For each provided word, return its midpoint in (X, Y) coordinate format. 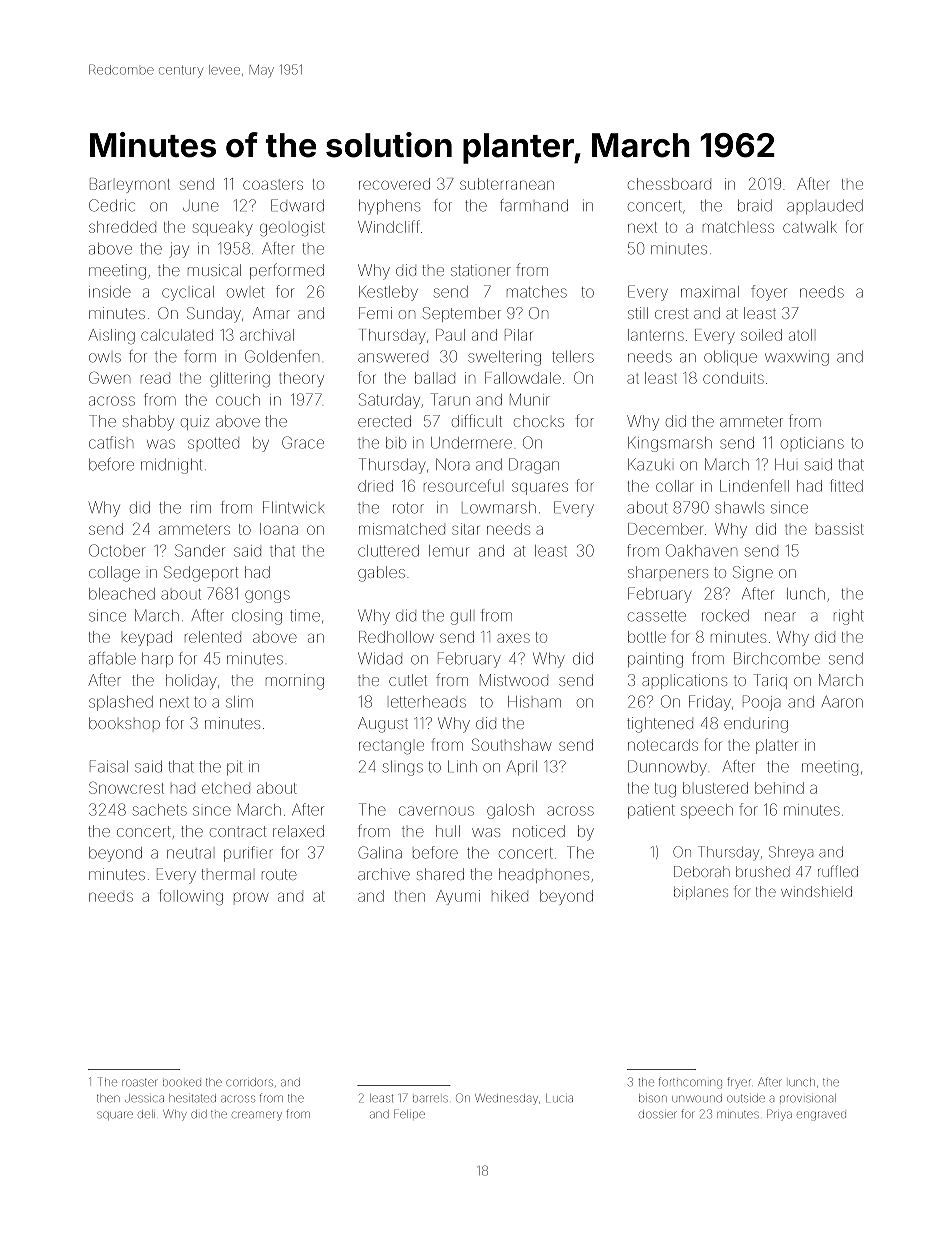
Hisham (534, 702)
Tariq (770, 681)
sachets (160, 810)
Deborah (702, 871)
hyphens (389, 207)
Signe (753, 574)
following (191, 897)
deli (146, 1114)
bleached (122, 594)
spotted (213, 443)
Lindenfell (754, 485)
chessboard (669, 184)
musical (214, 270)
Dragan (534, 466)
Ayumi (458, 897)
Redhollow (396, 637)
